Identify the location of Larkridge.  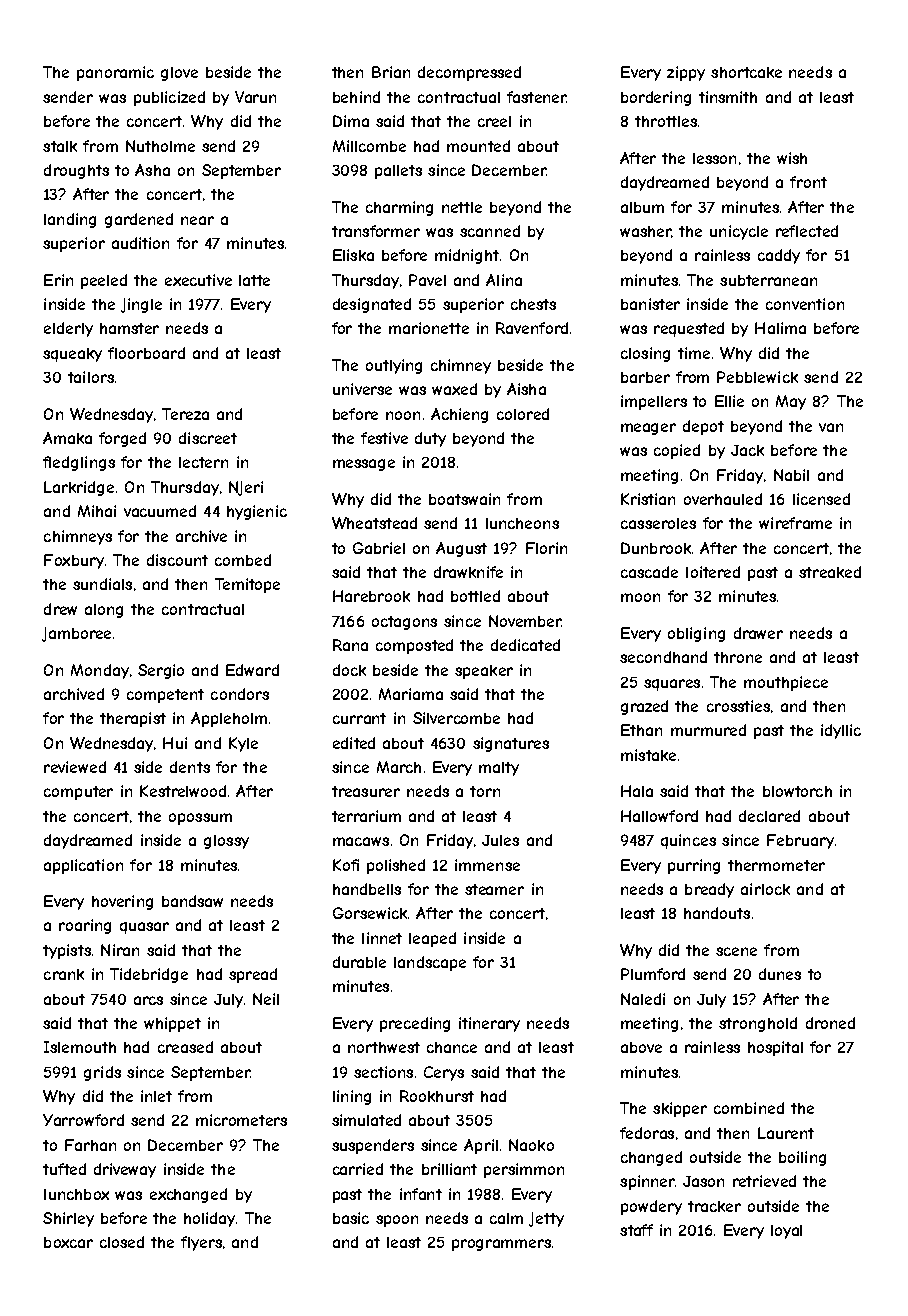
(79, 488).
